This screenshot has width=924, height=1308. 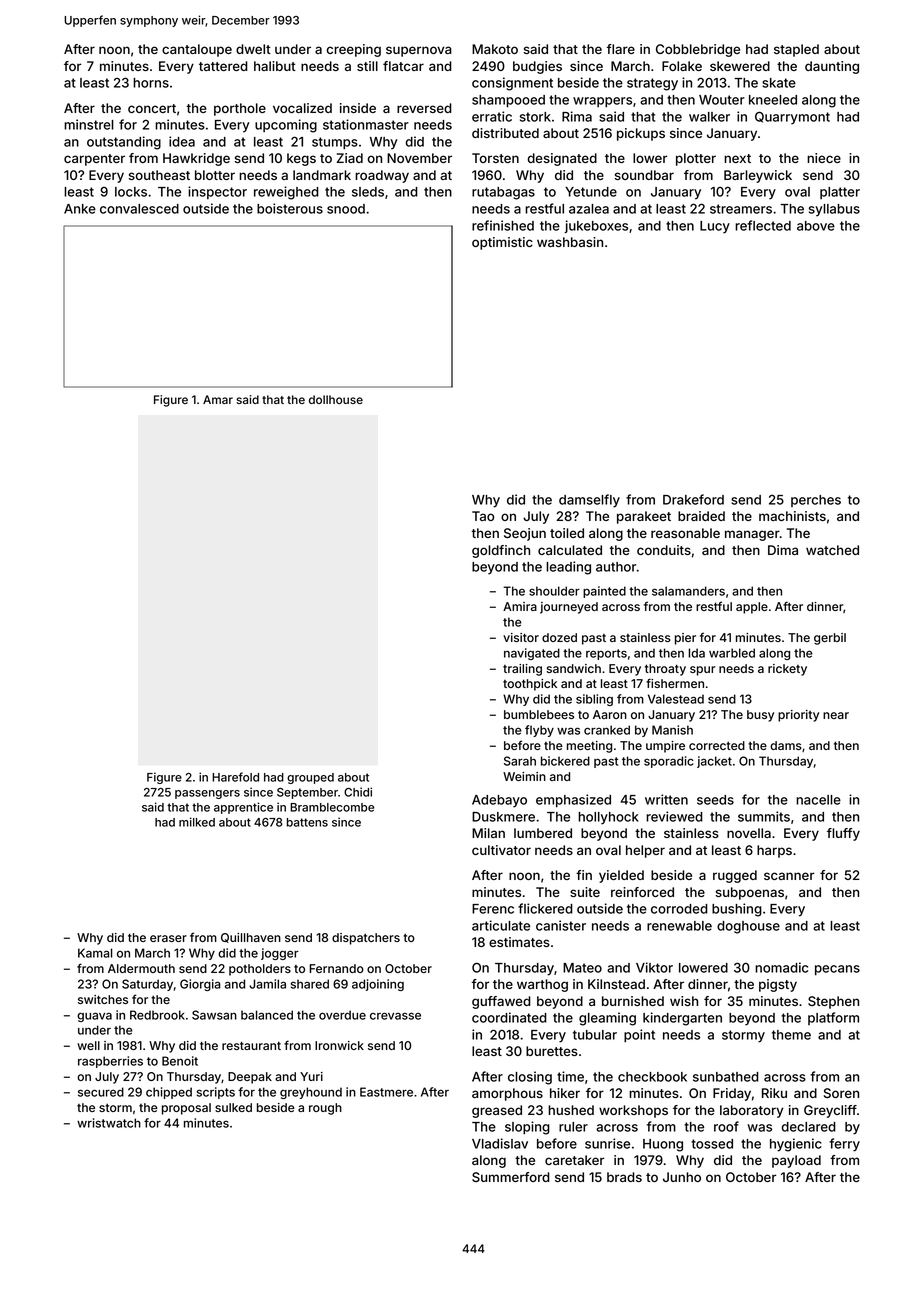 What do you see at coordinates (511, 1177) in the screenshot?
I see `Summerford` at bounding box center [511, 1177].
